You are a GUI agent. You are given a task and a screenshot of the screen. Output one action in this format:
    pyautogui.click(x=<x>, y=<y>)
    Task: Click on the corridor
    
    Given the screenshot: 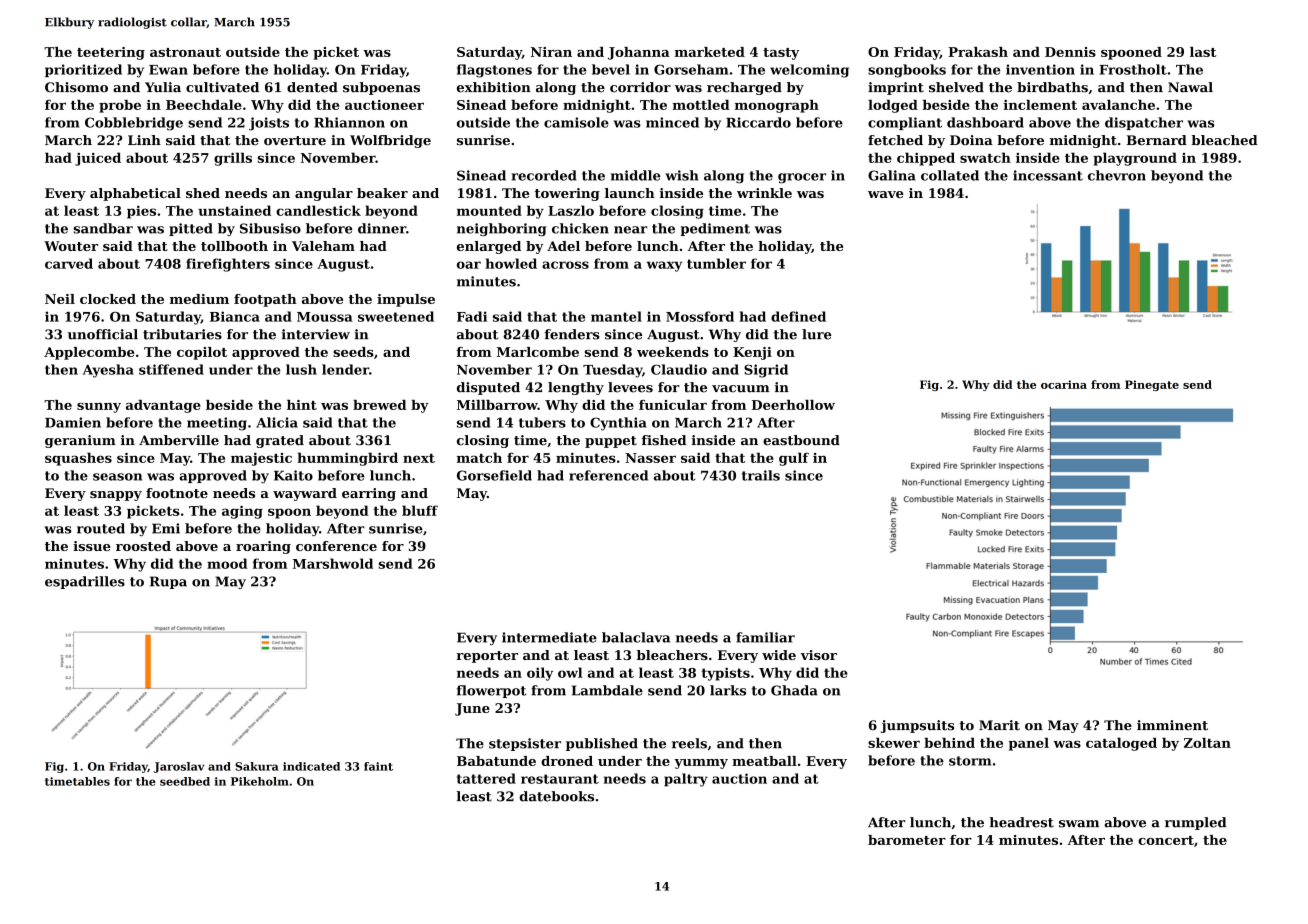 What is the action you would take?
    pyautogui.click(x=640, y=87)
